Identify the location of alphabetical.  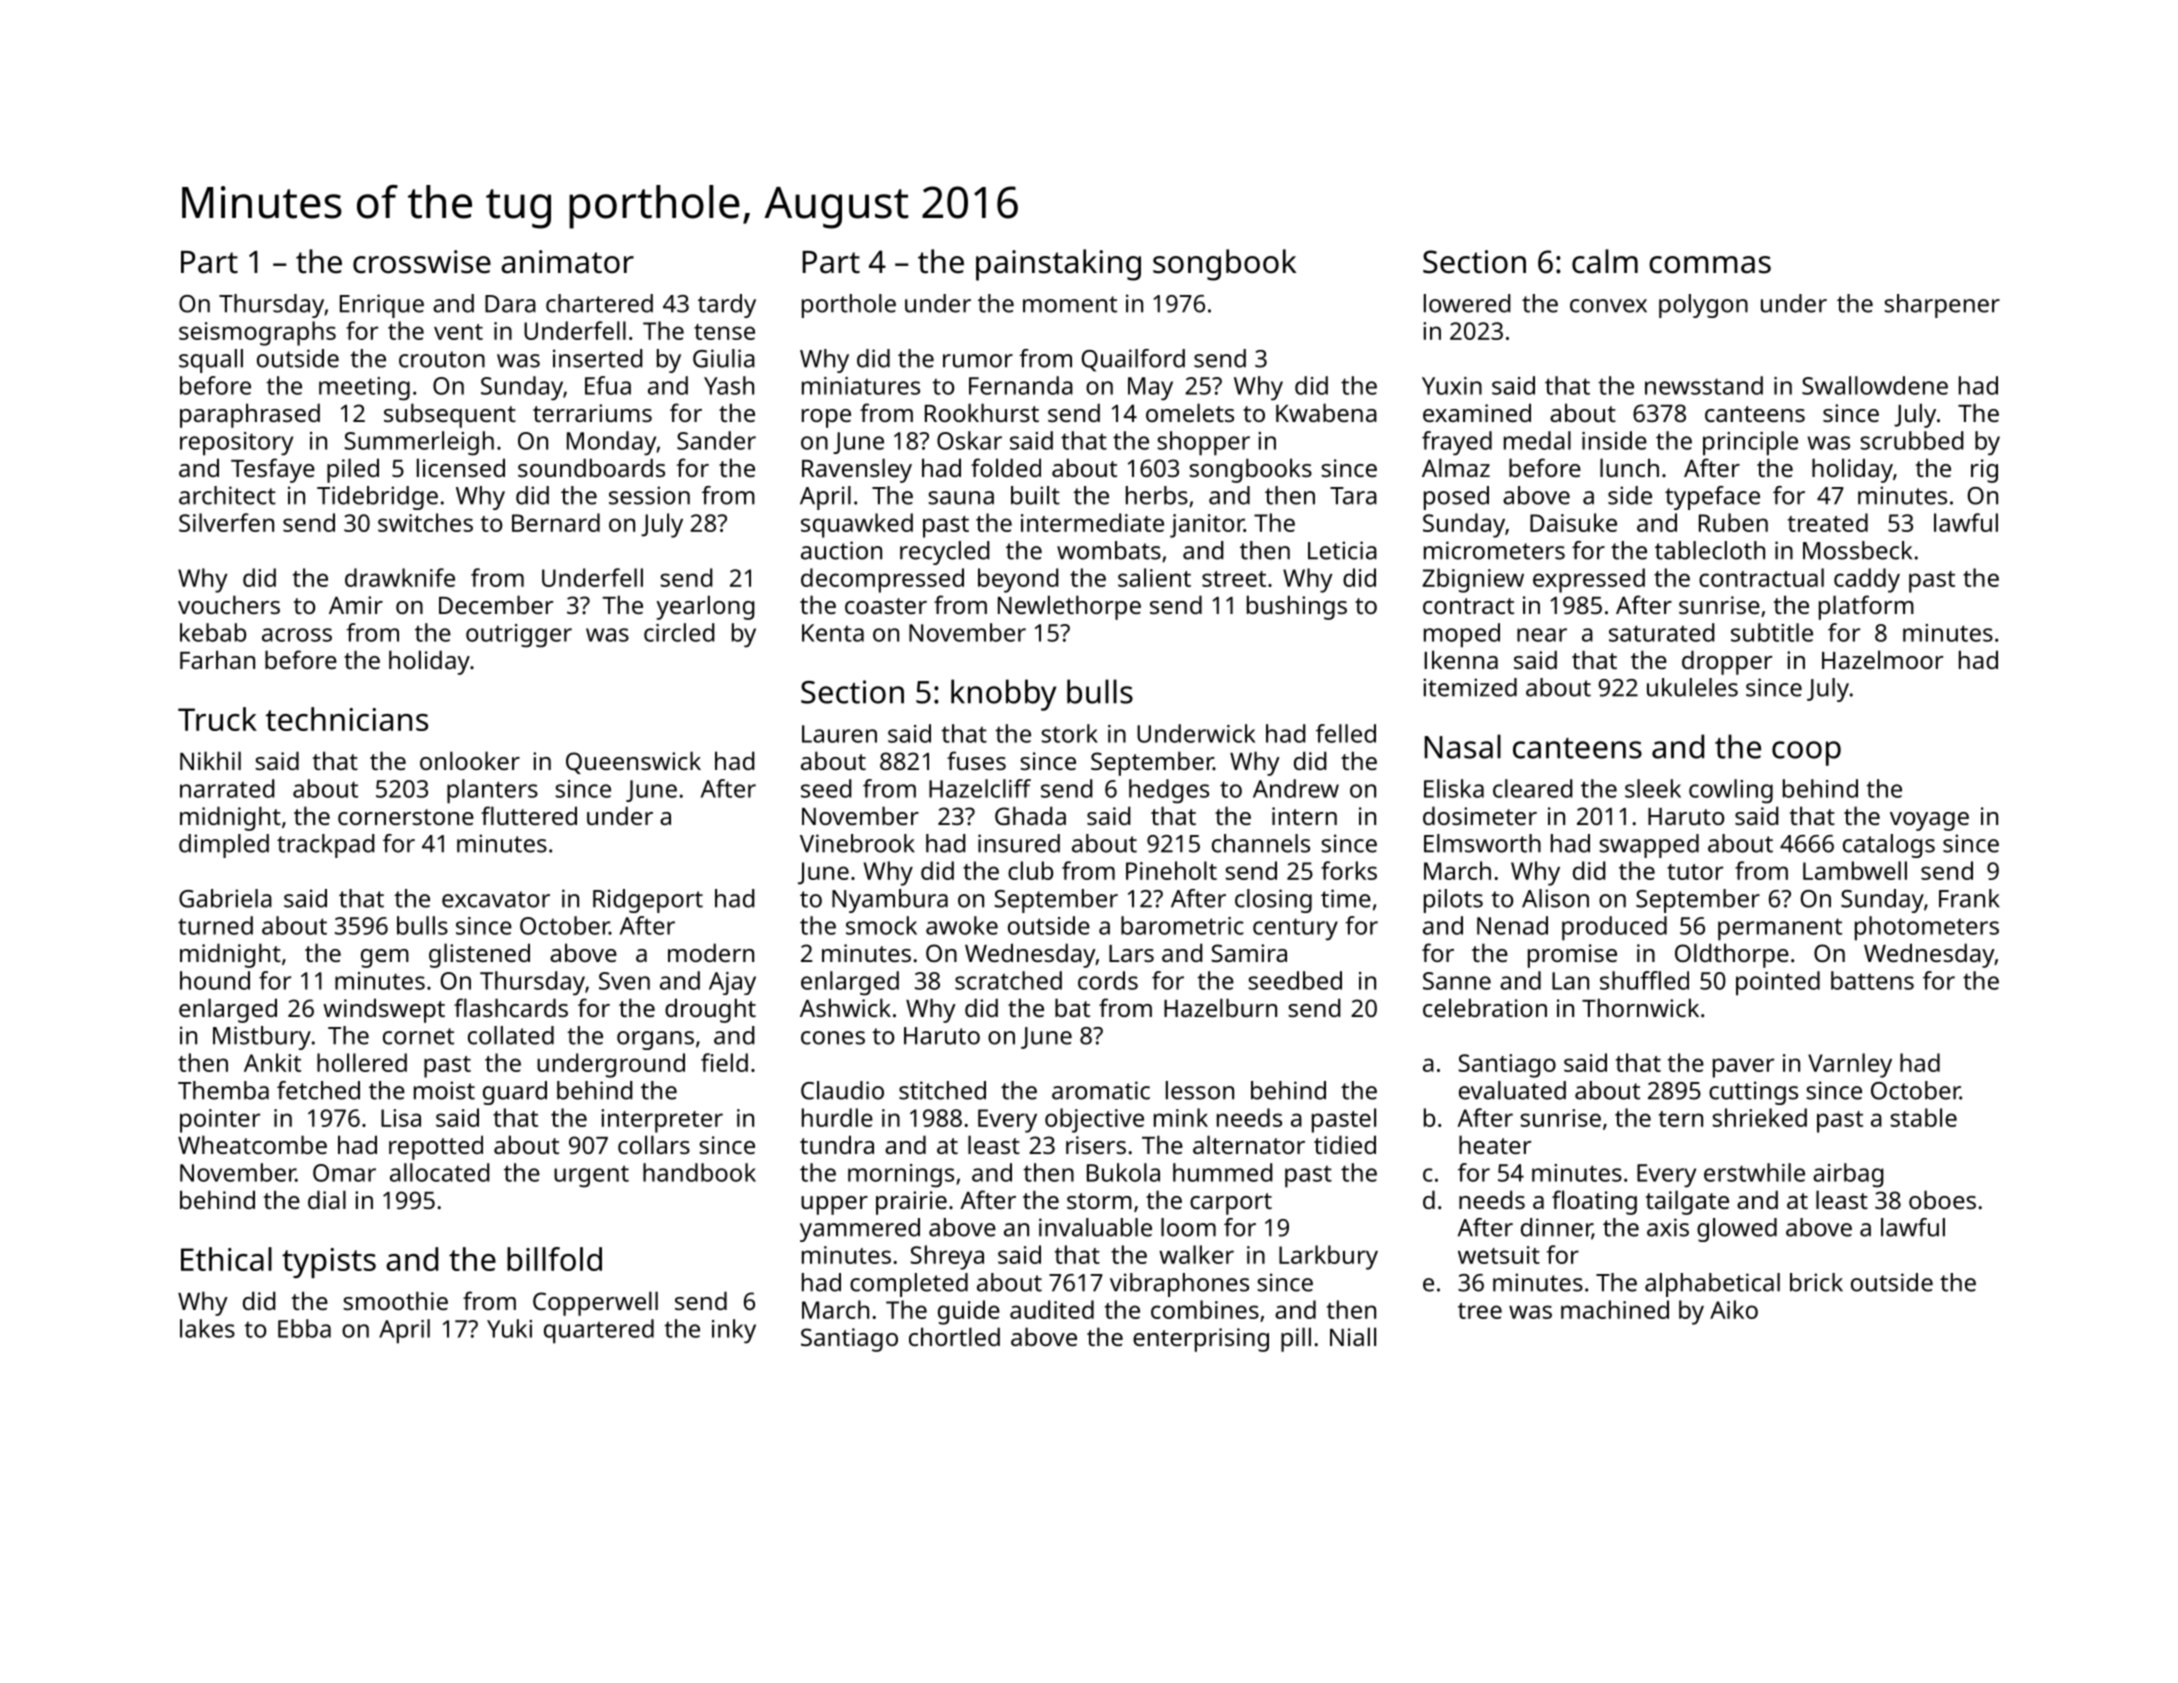
(1712, 1285).
